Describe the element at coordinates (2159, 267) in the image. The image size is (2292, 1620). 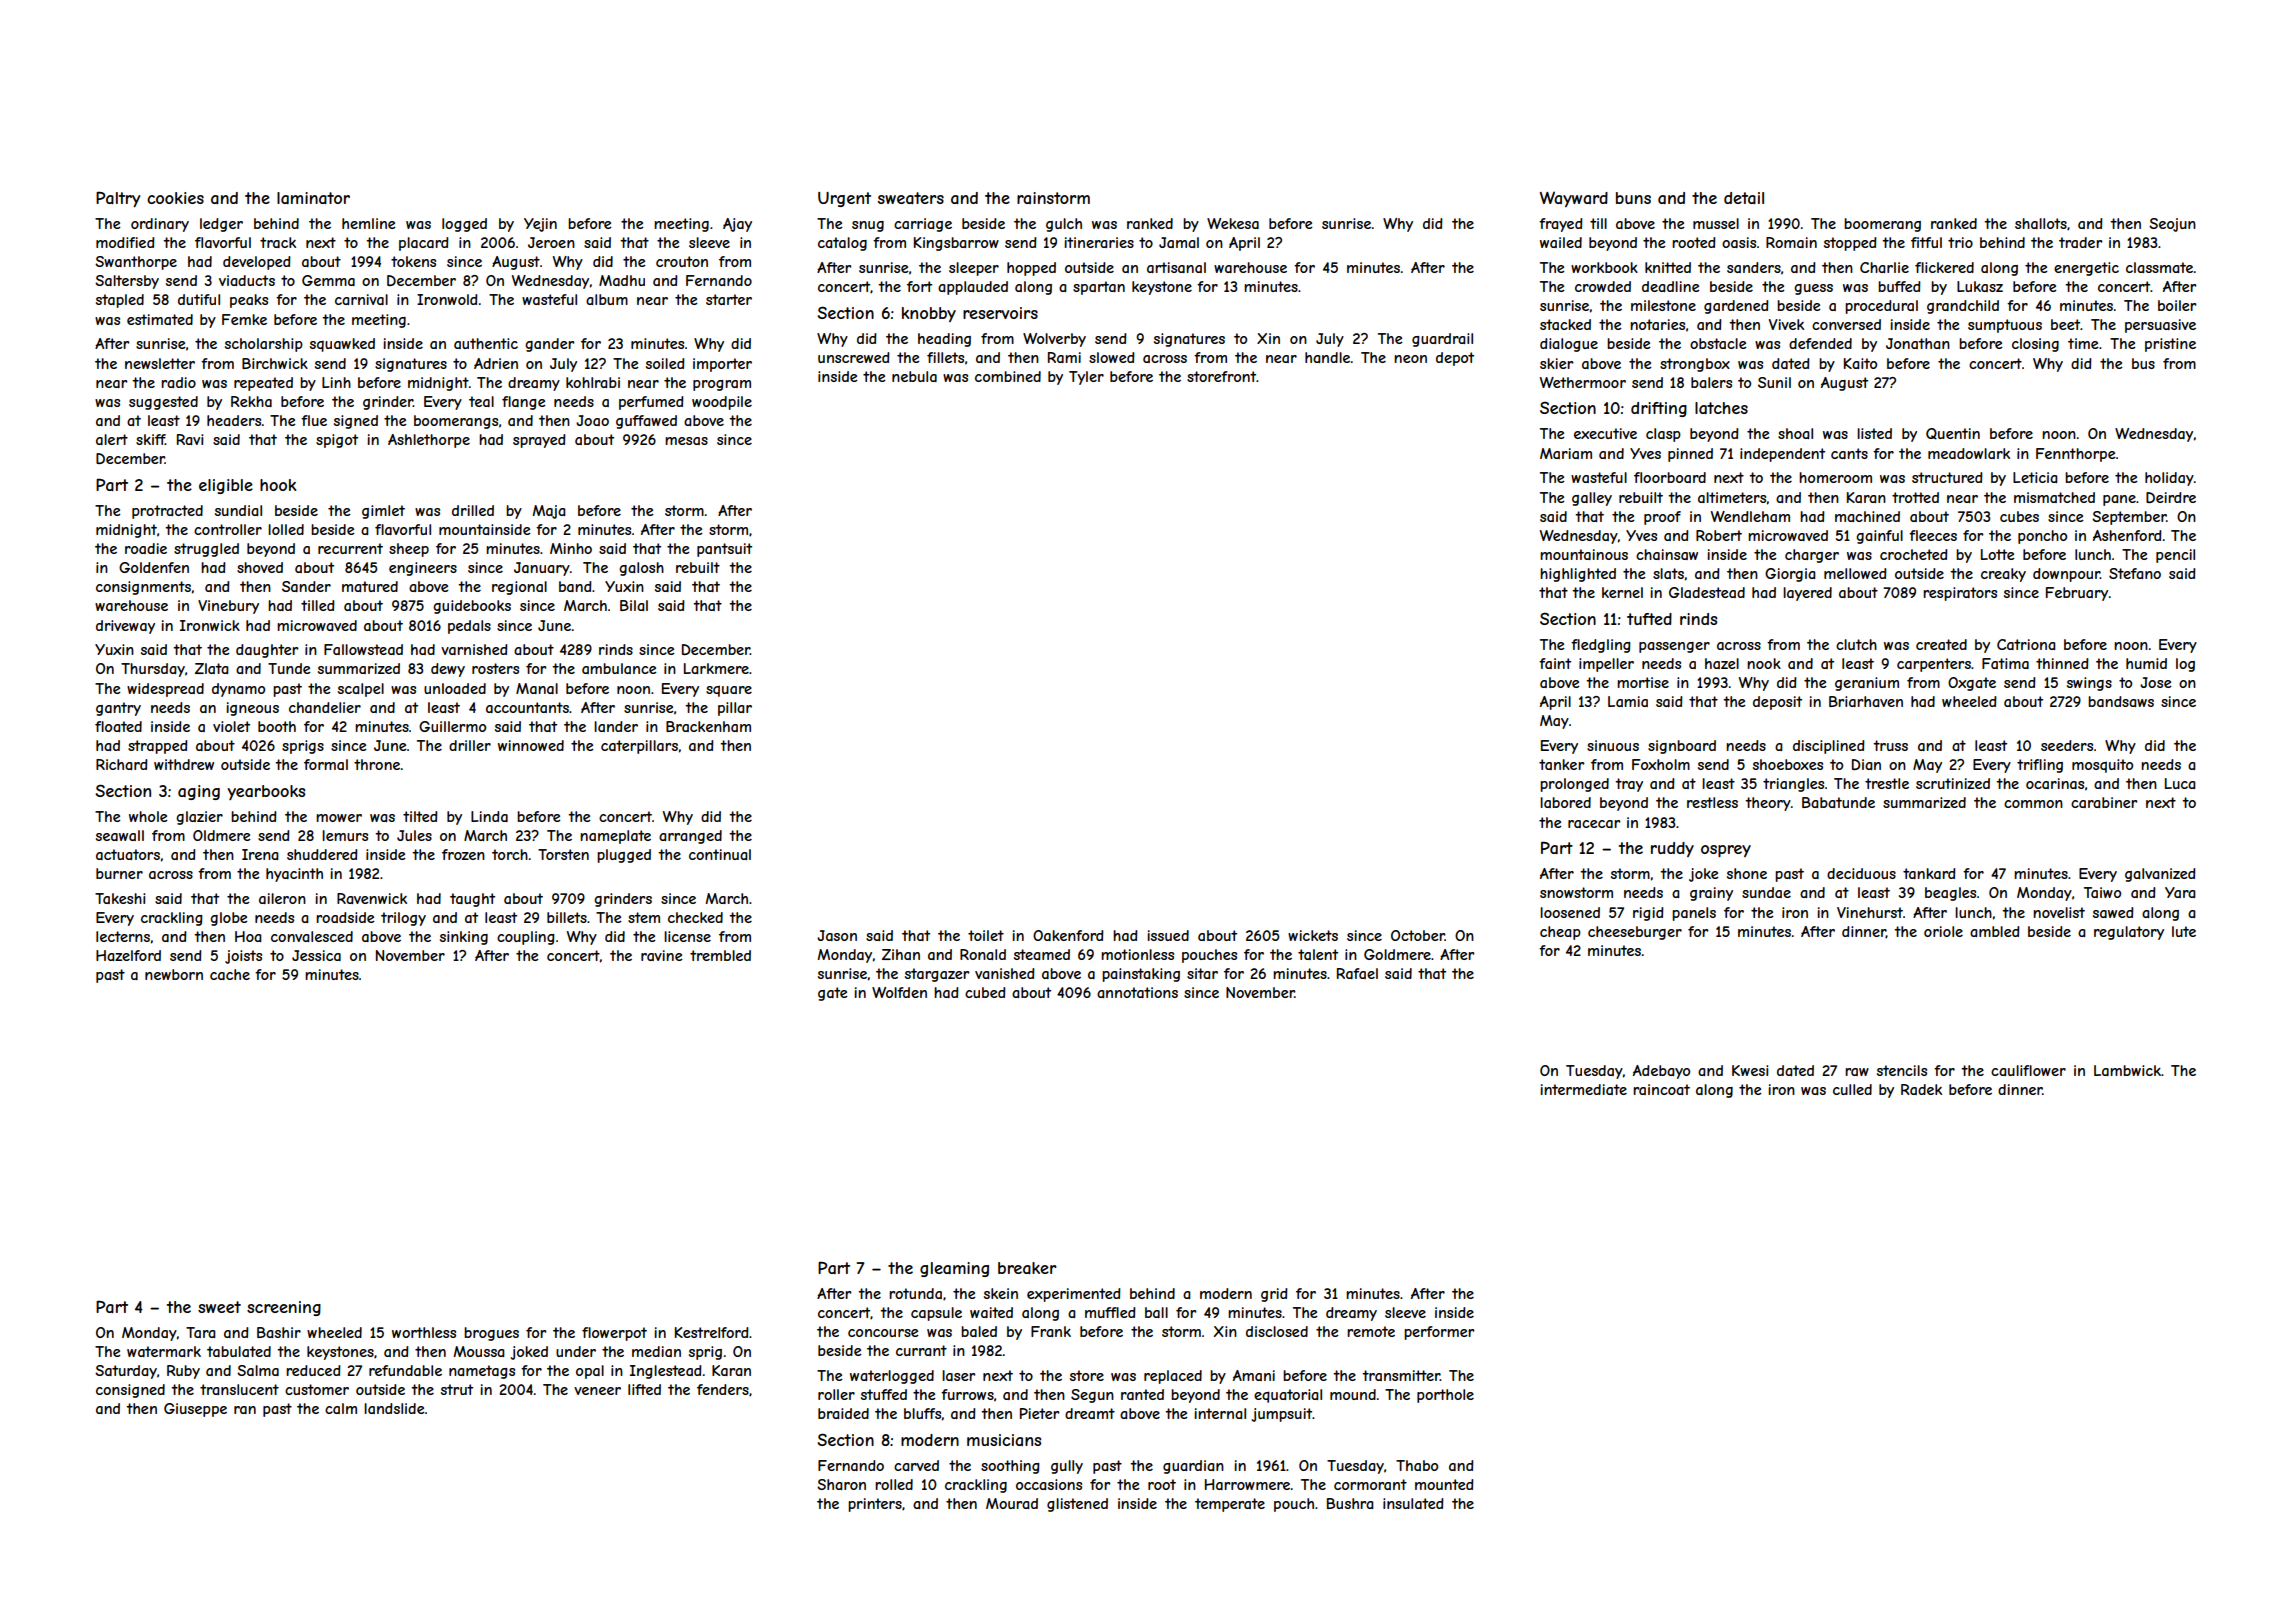
I see `classmate` at that location.
